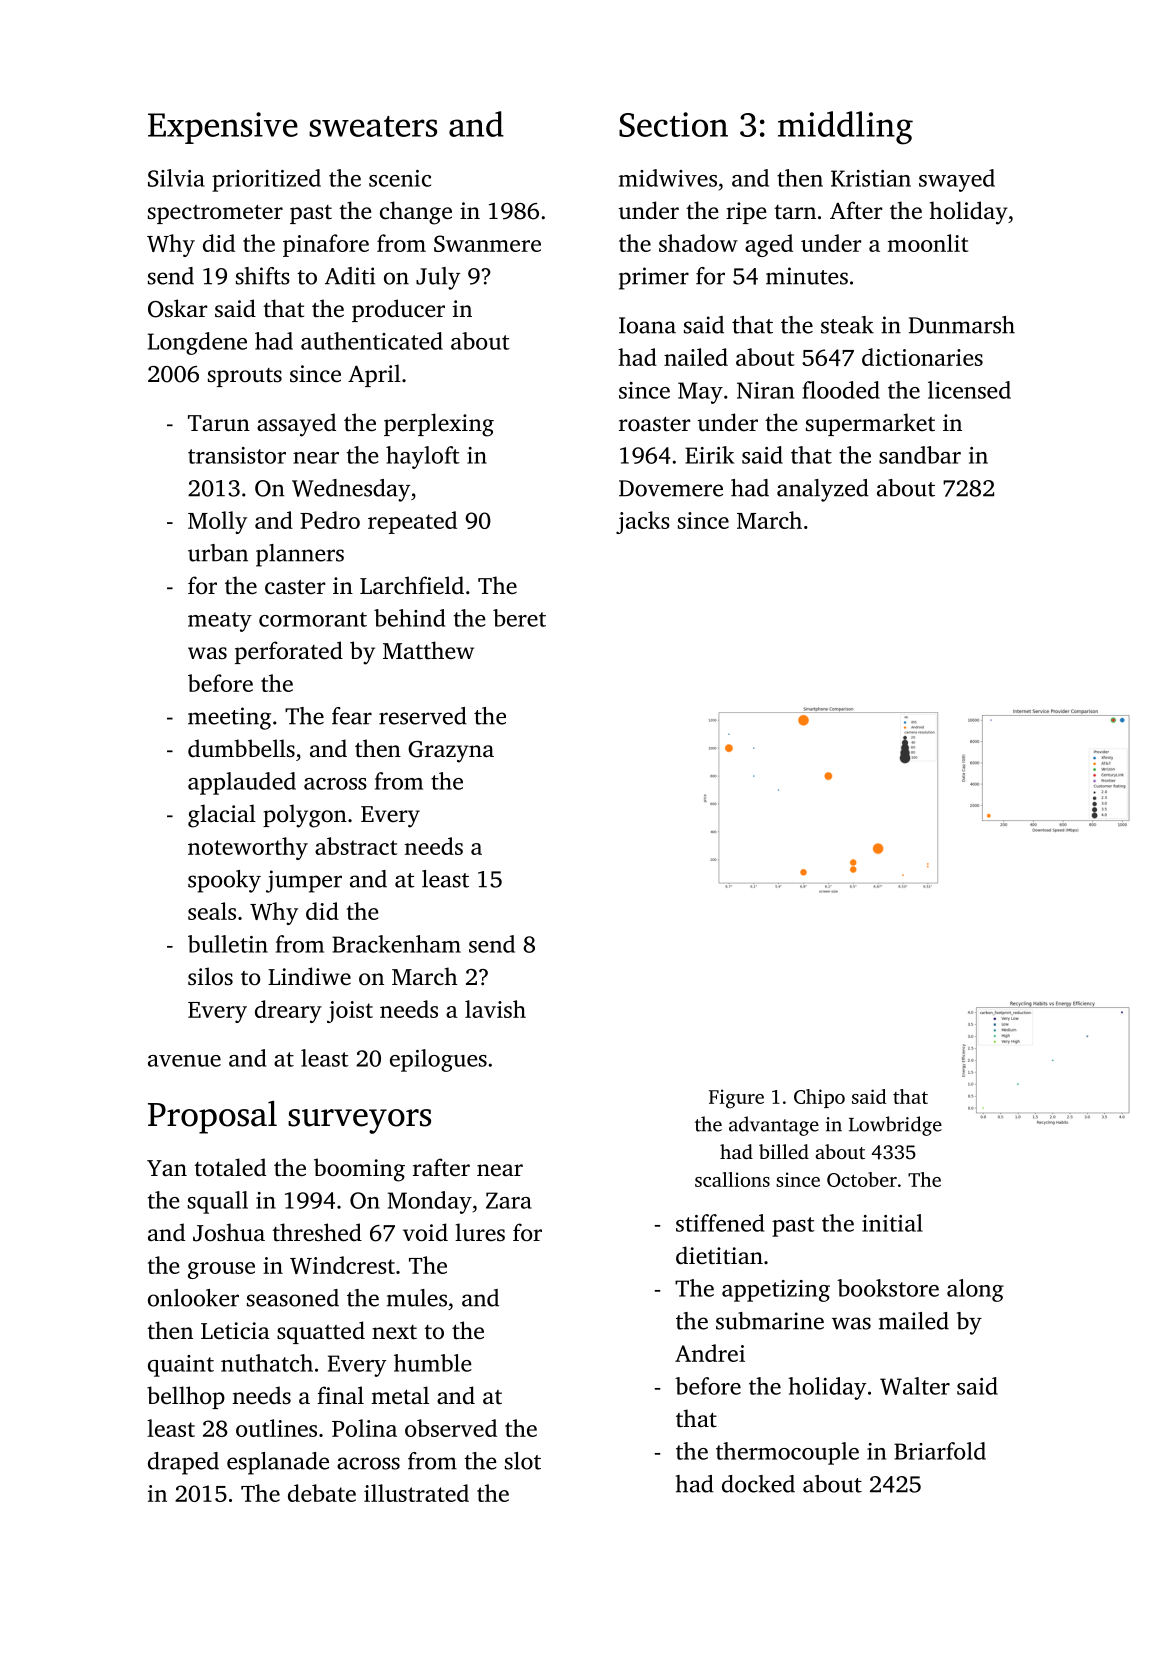 The width and height of the image is (1165, 1654). Describe the element at coordinates (819, 1098) in the image. I see `Chipo` at that location.
